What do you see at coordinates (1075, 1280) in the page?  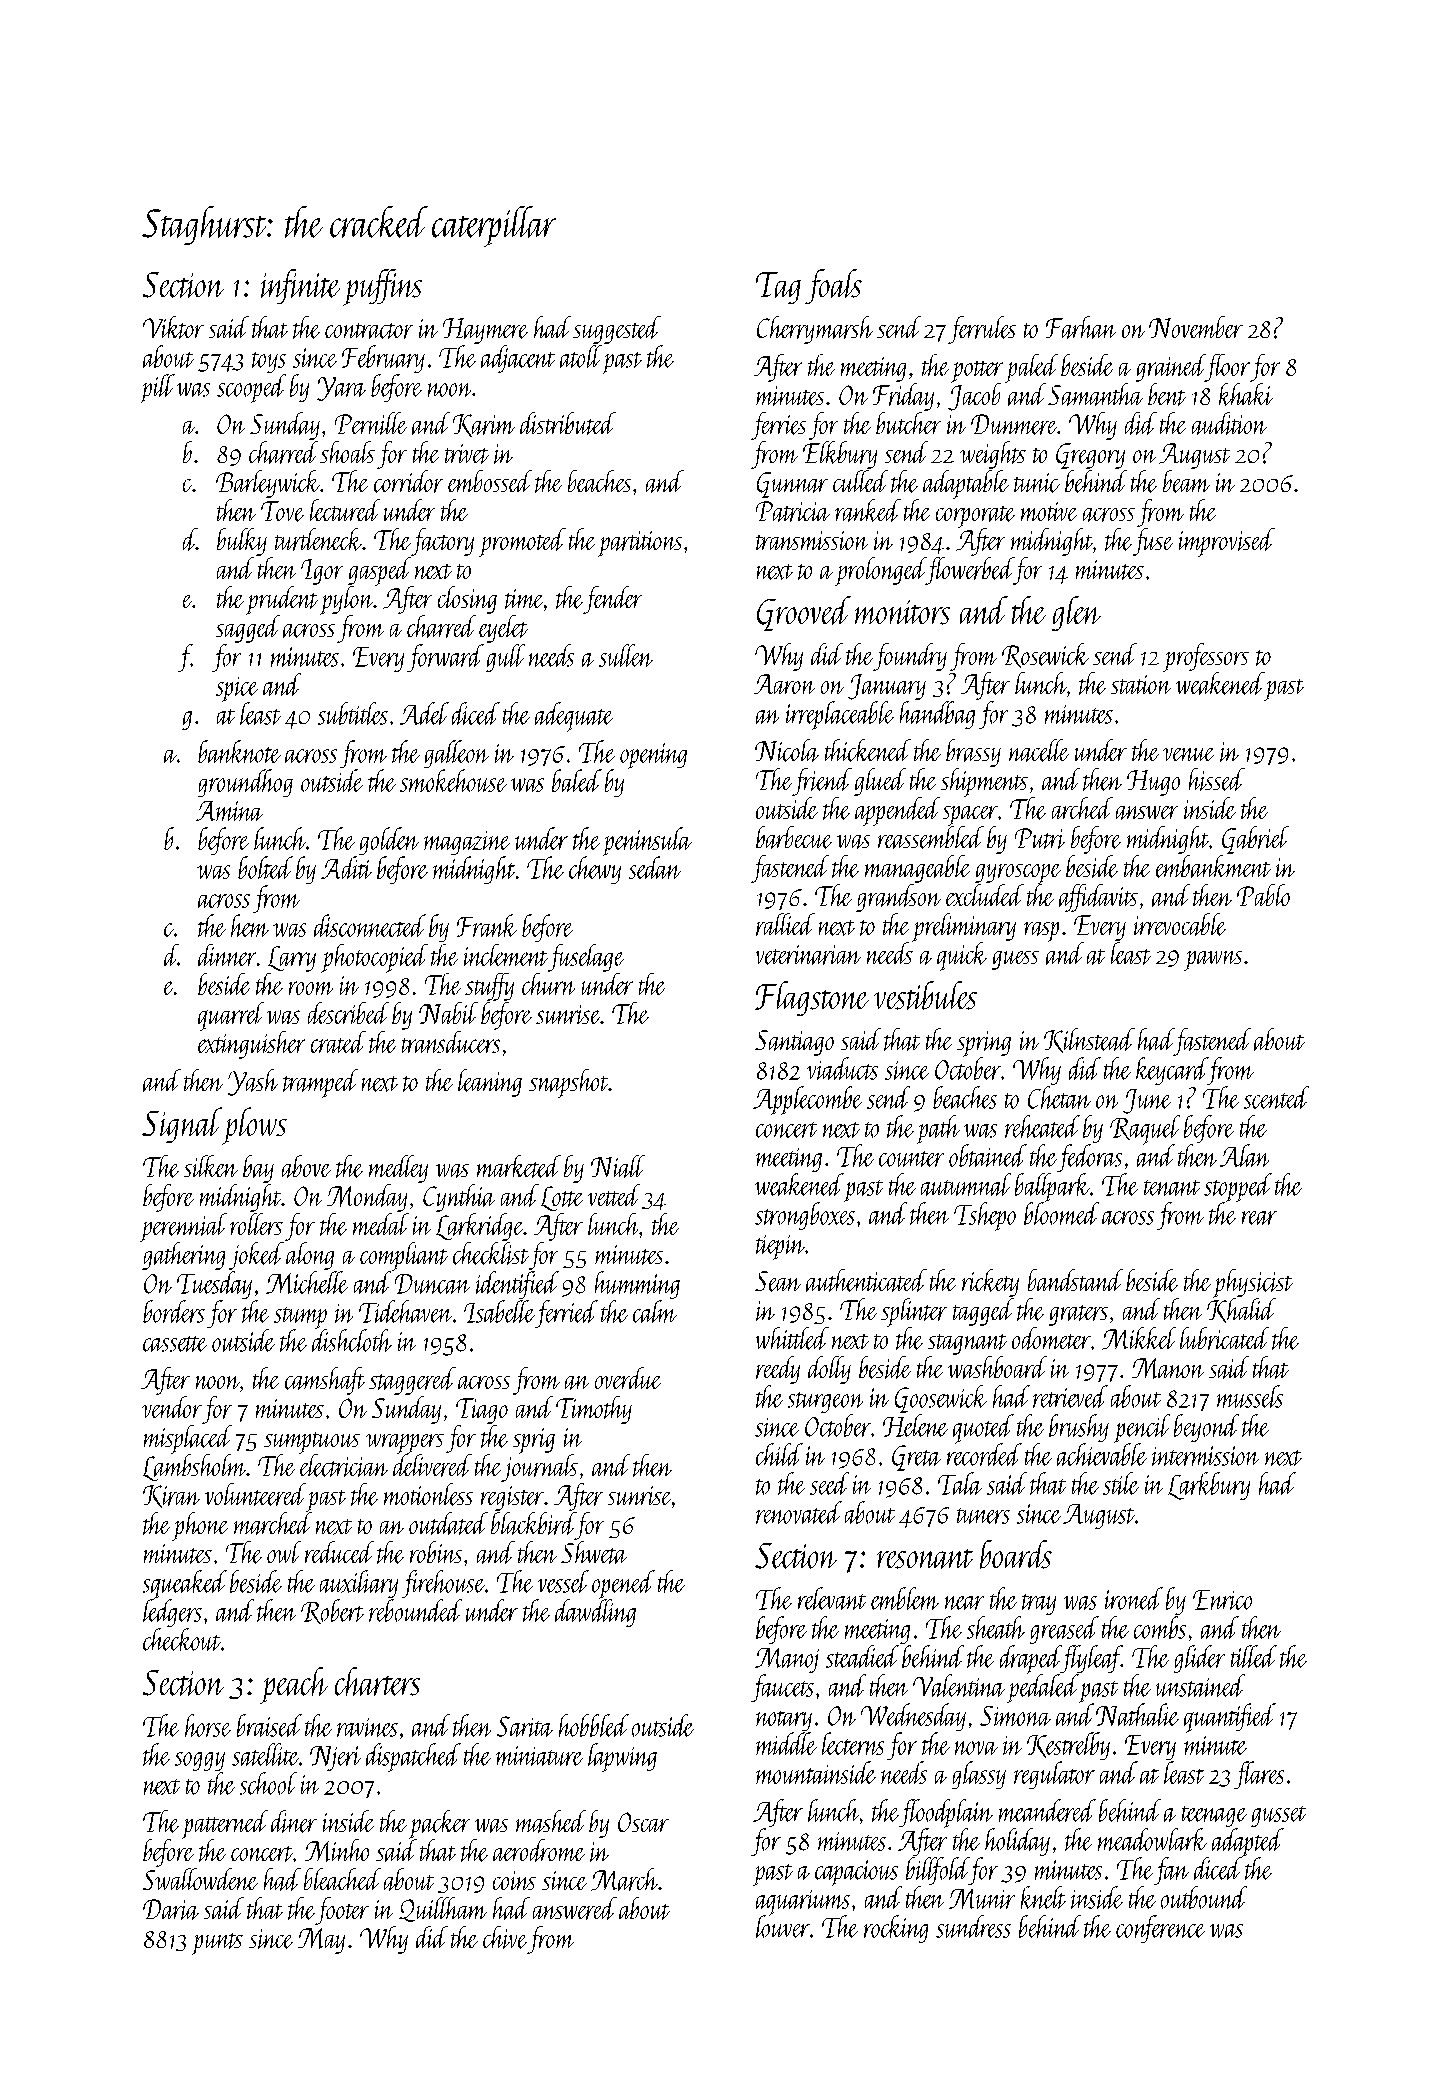 I see `bandstand` at bounding box center [1075, 1280].
